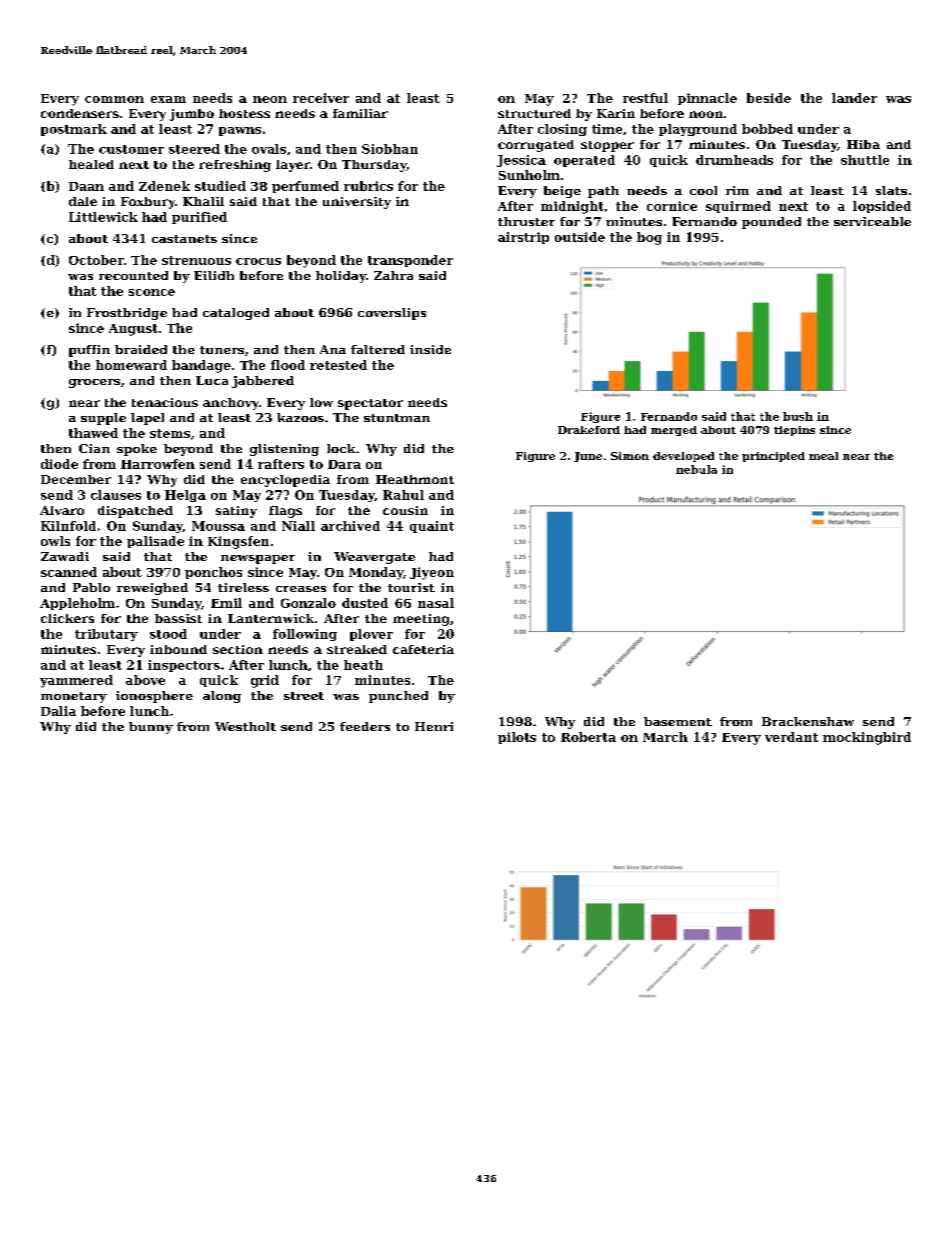 This screenshot has height=1233, width=952. Describe the element at coordinates (245, 726) in the screenshot. I see `Westholt` at that location.
